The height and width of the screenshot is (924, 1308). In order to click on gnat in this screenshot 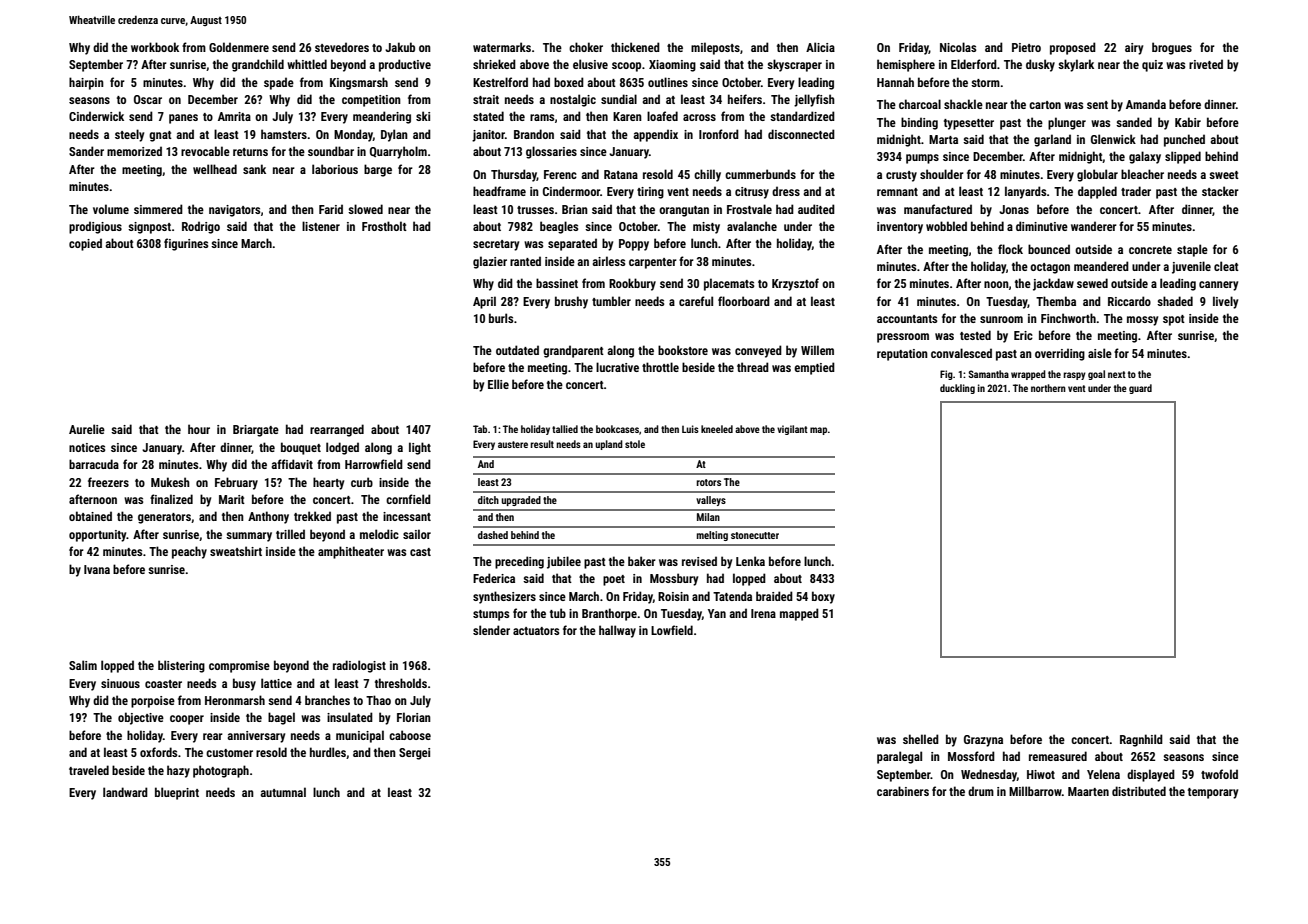, I will do `click(160, 136)`.
